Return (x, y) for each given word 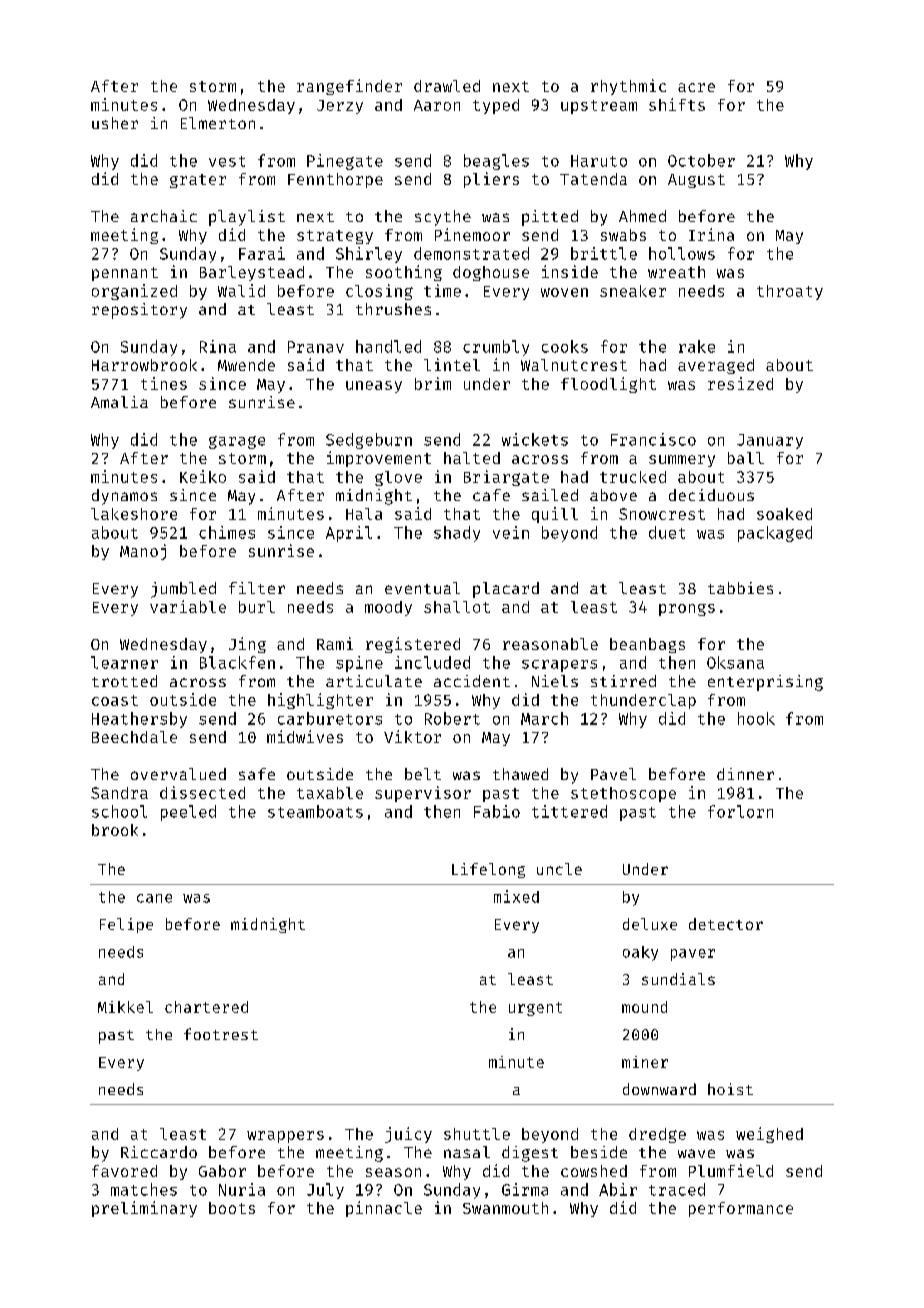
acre (696, 87)
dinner (745, 774)
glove (398, 478)
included (432, 662)
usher (115, 123)
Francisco (653, 439)
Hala (364, 514)
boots (232, 1208)
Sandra (119, 793)
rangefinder (349, 87)
